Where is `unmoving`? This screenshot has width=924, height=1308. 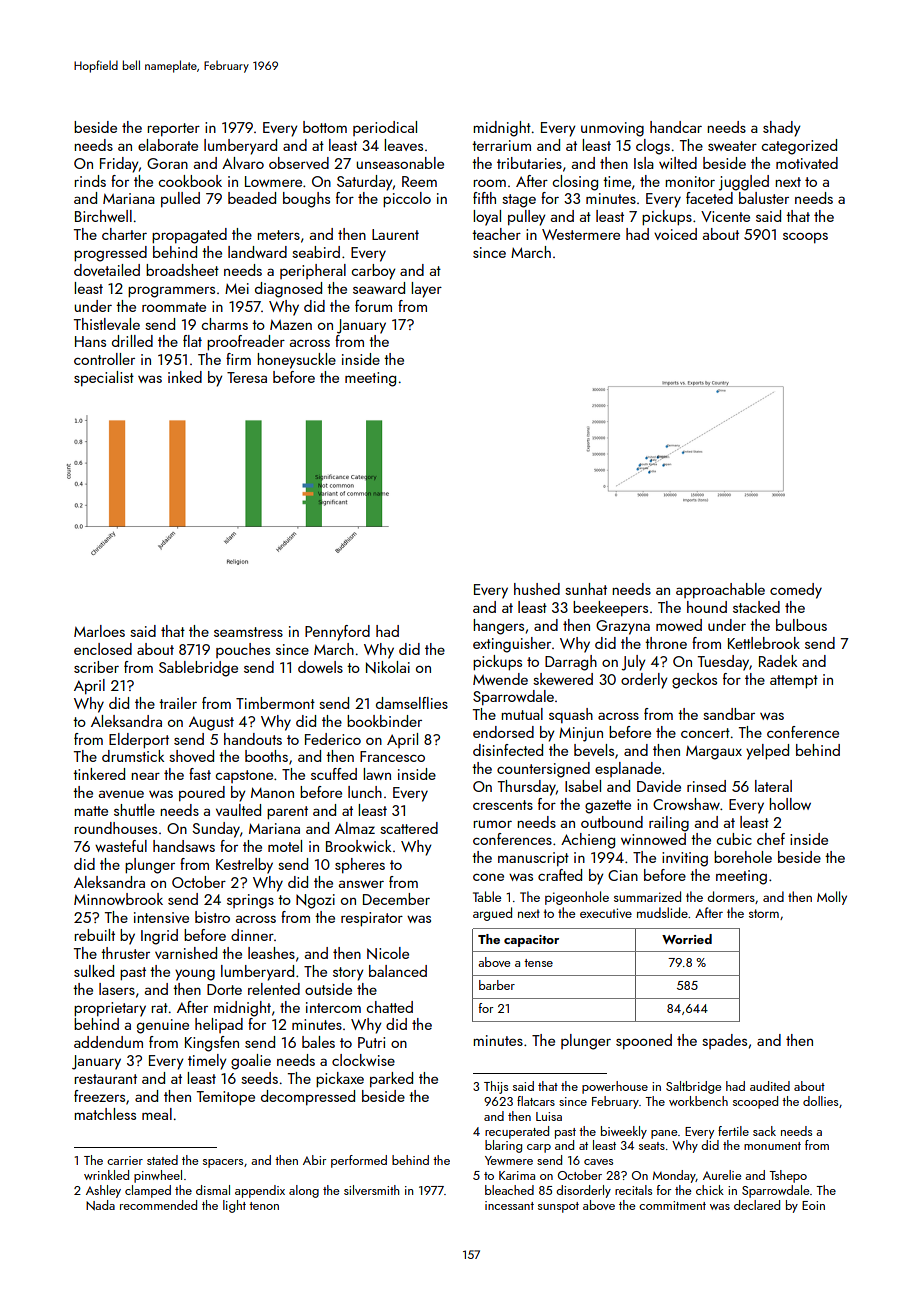
unmoving is located at coordinates (612, 129).
